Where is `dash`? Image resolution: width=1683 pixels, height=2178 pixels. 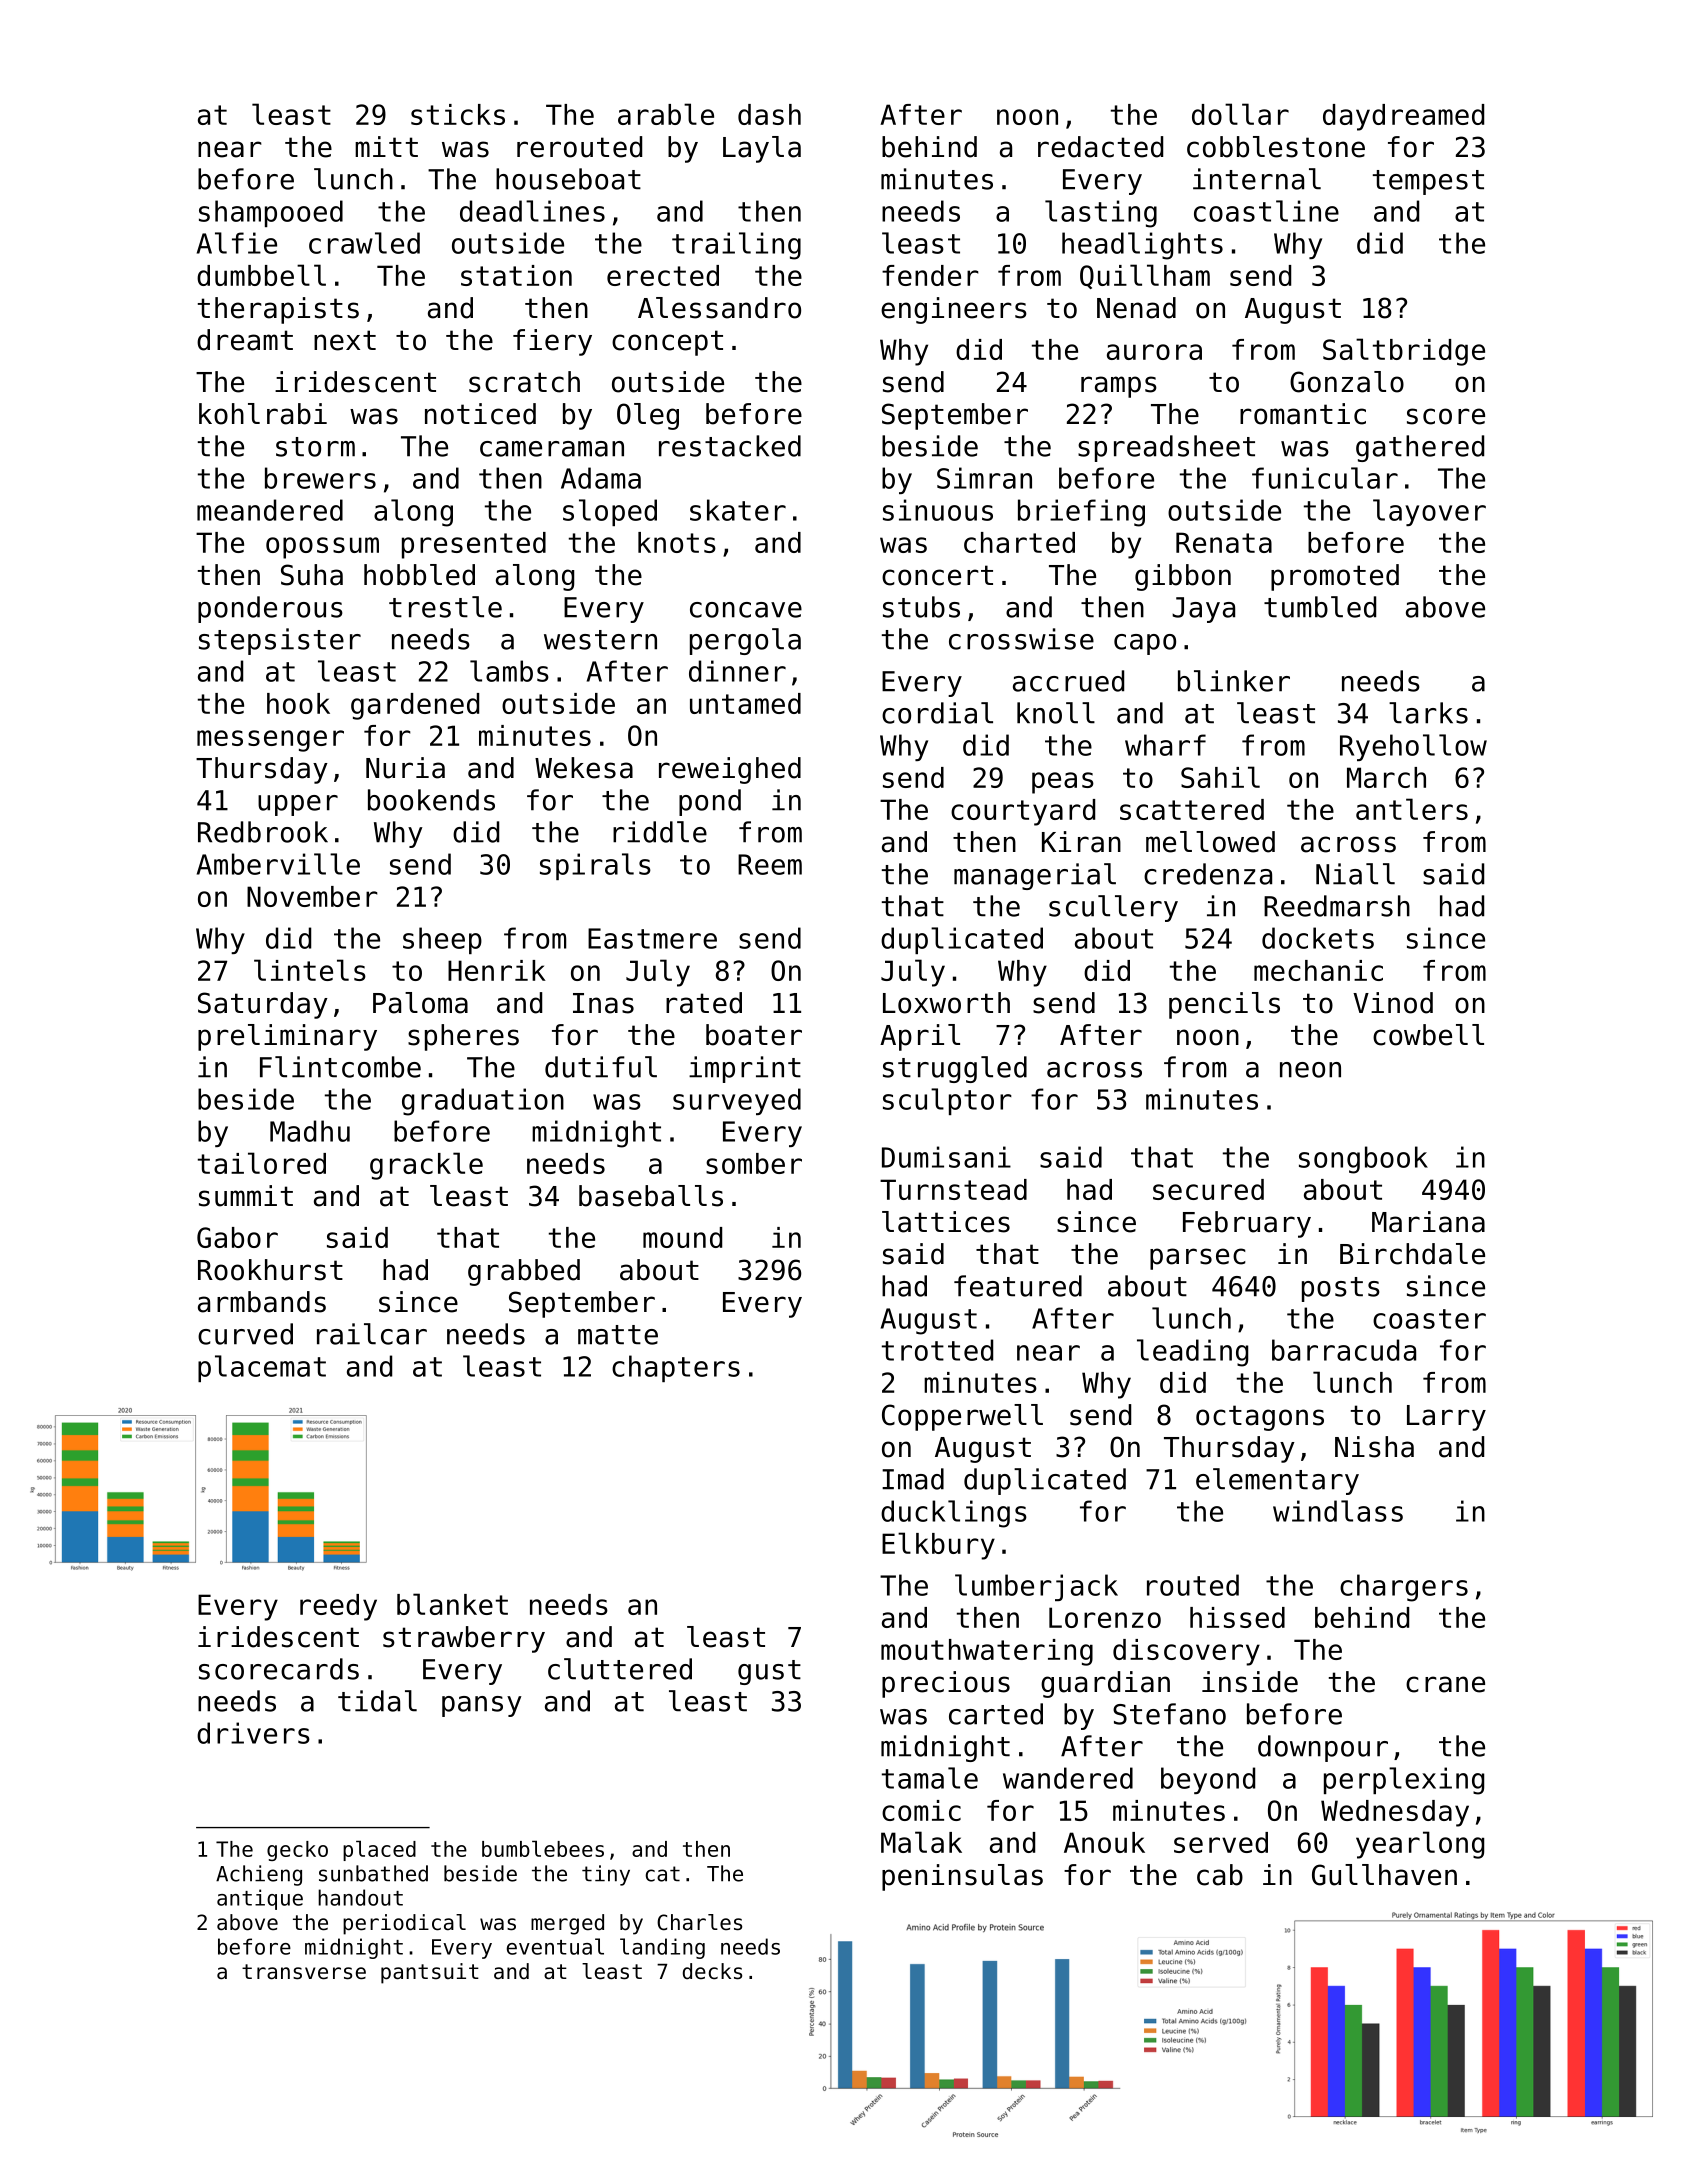
dash is located at coordinates (769, 114).
